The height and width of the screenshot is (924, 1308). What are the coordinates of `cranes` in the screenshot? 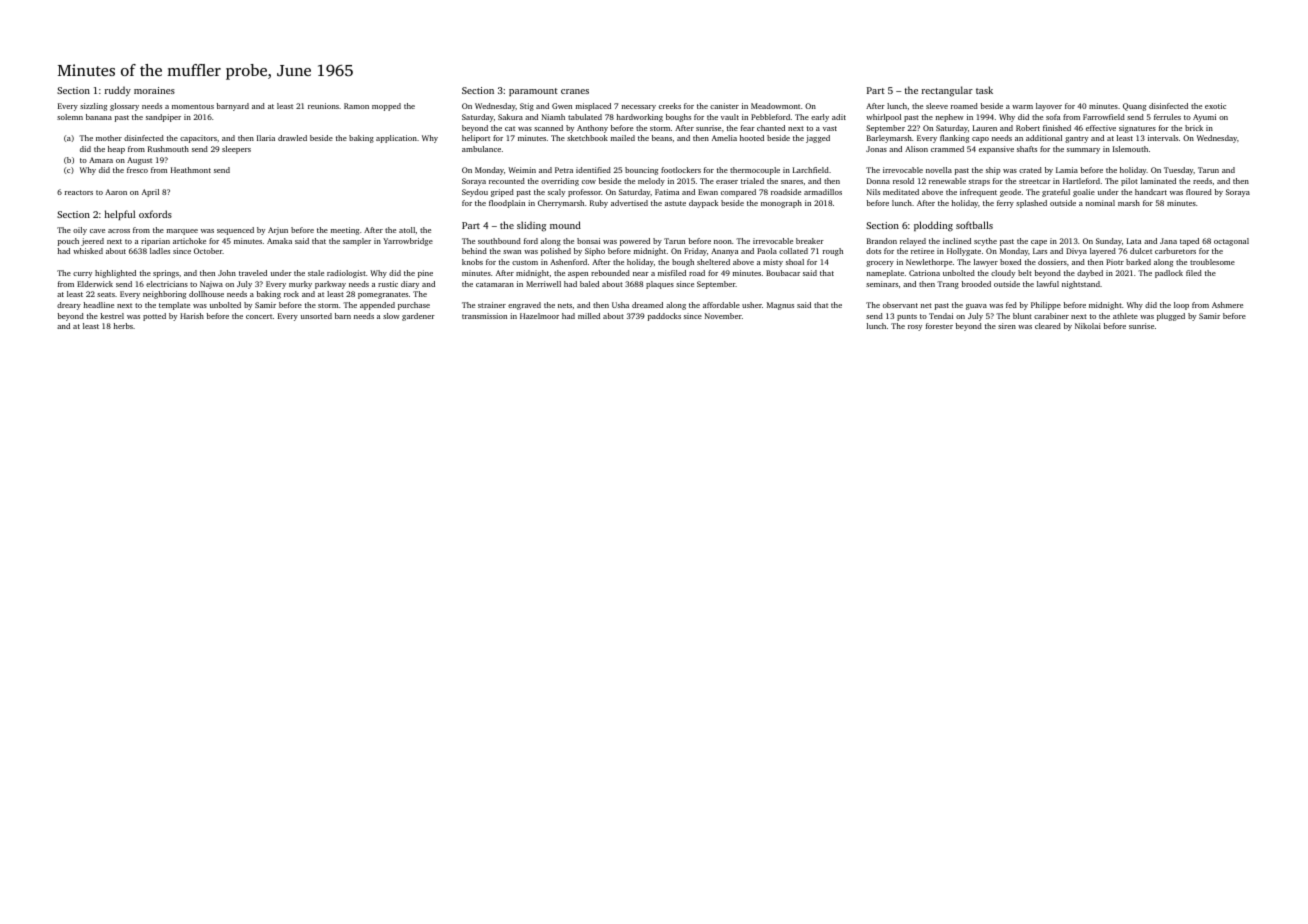 It's located at (575, 91).
